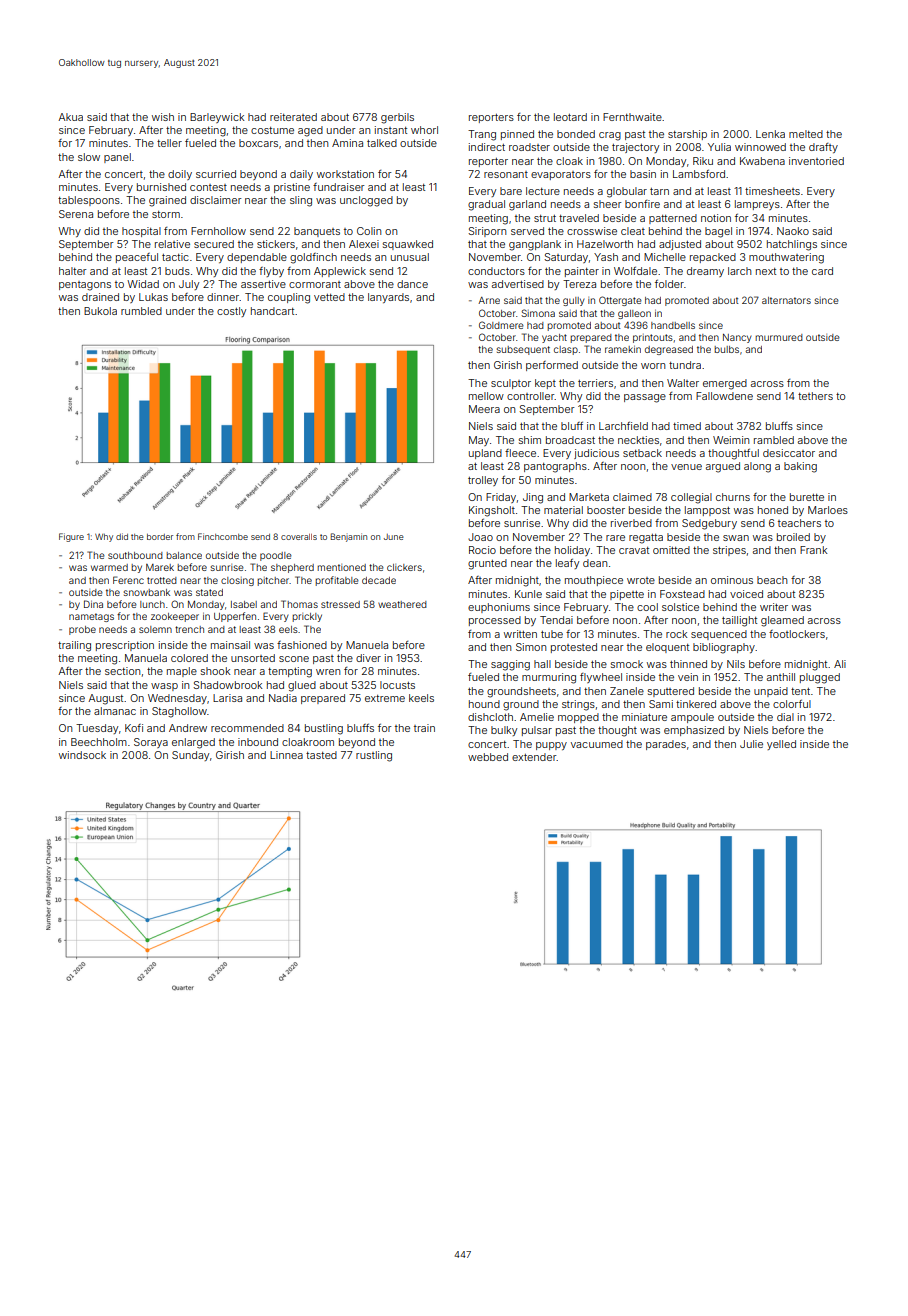 This image has width=908, height=1316. What do you see at coordinates (141, 311) in the image?
I see `rumbled` at bounding box center [141, 311].
